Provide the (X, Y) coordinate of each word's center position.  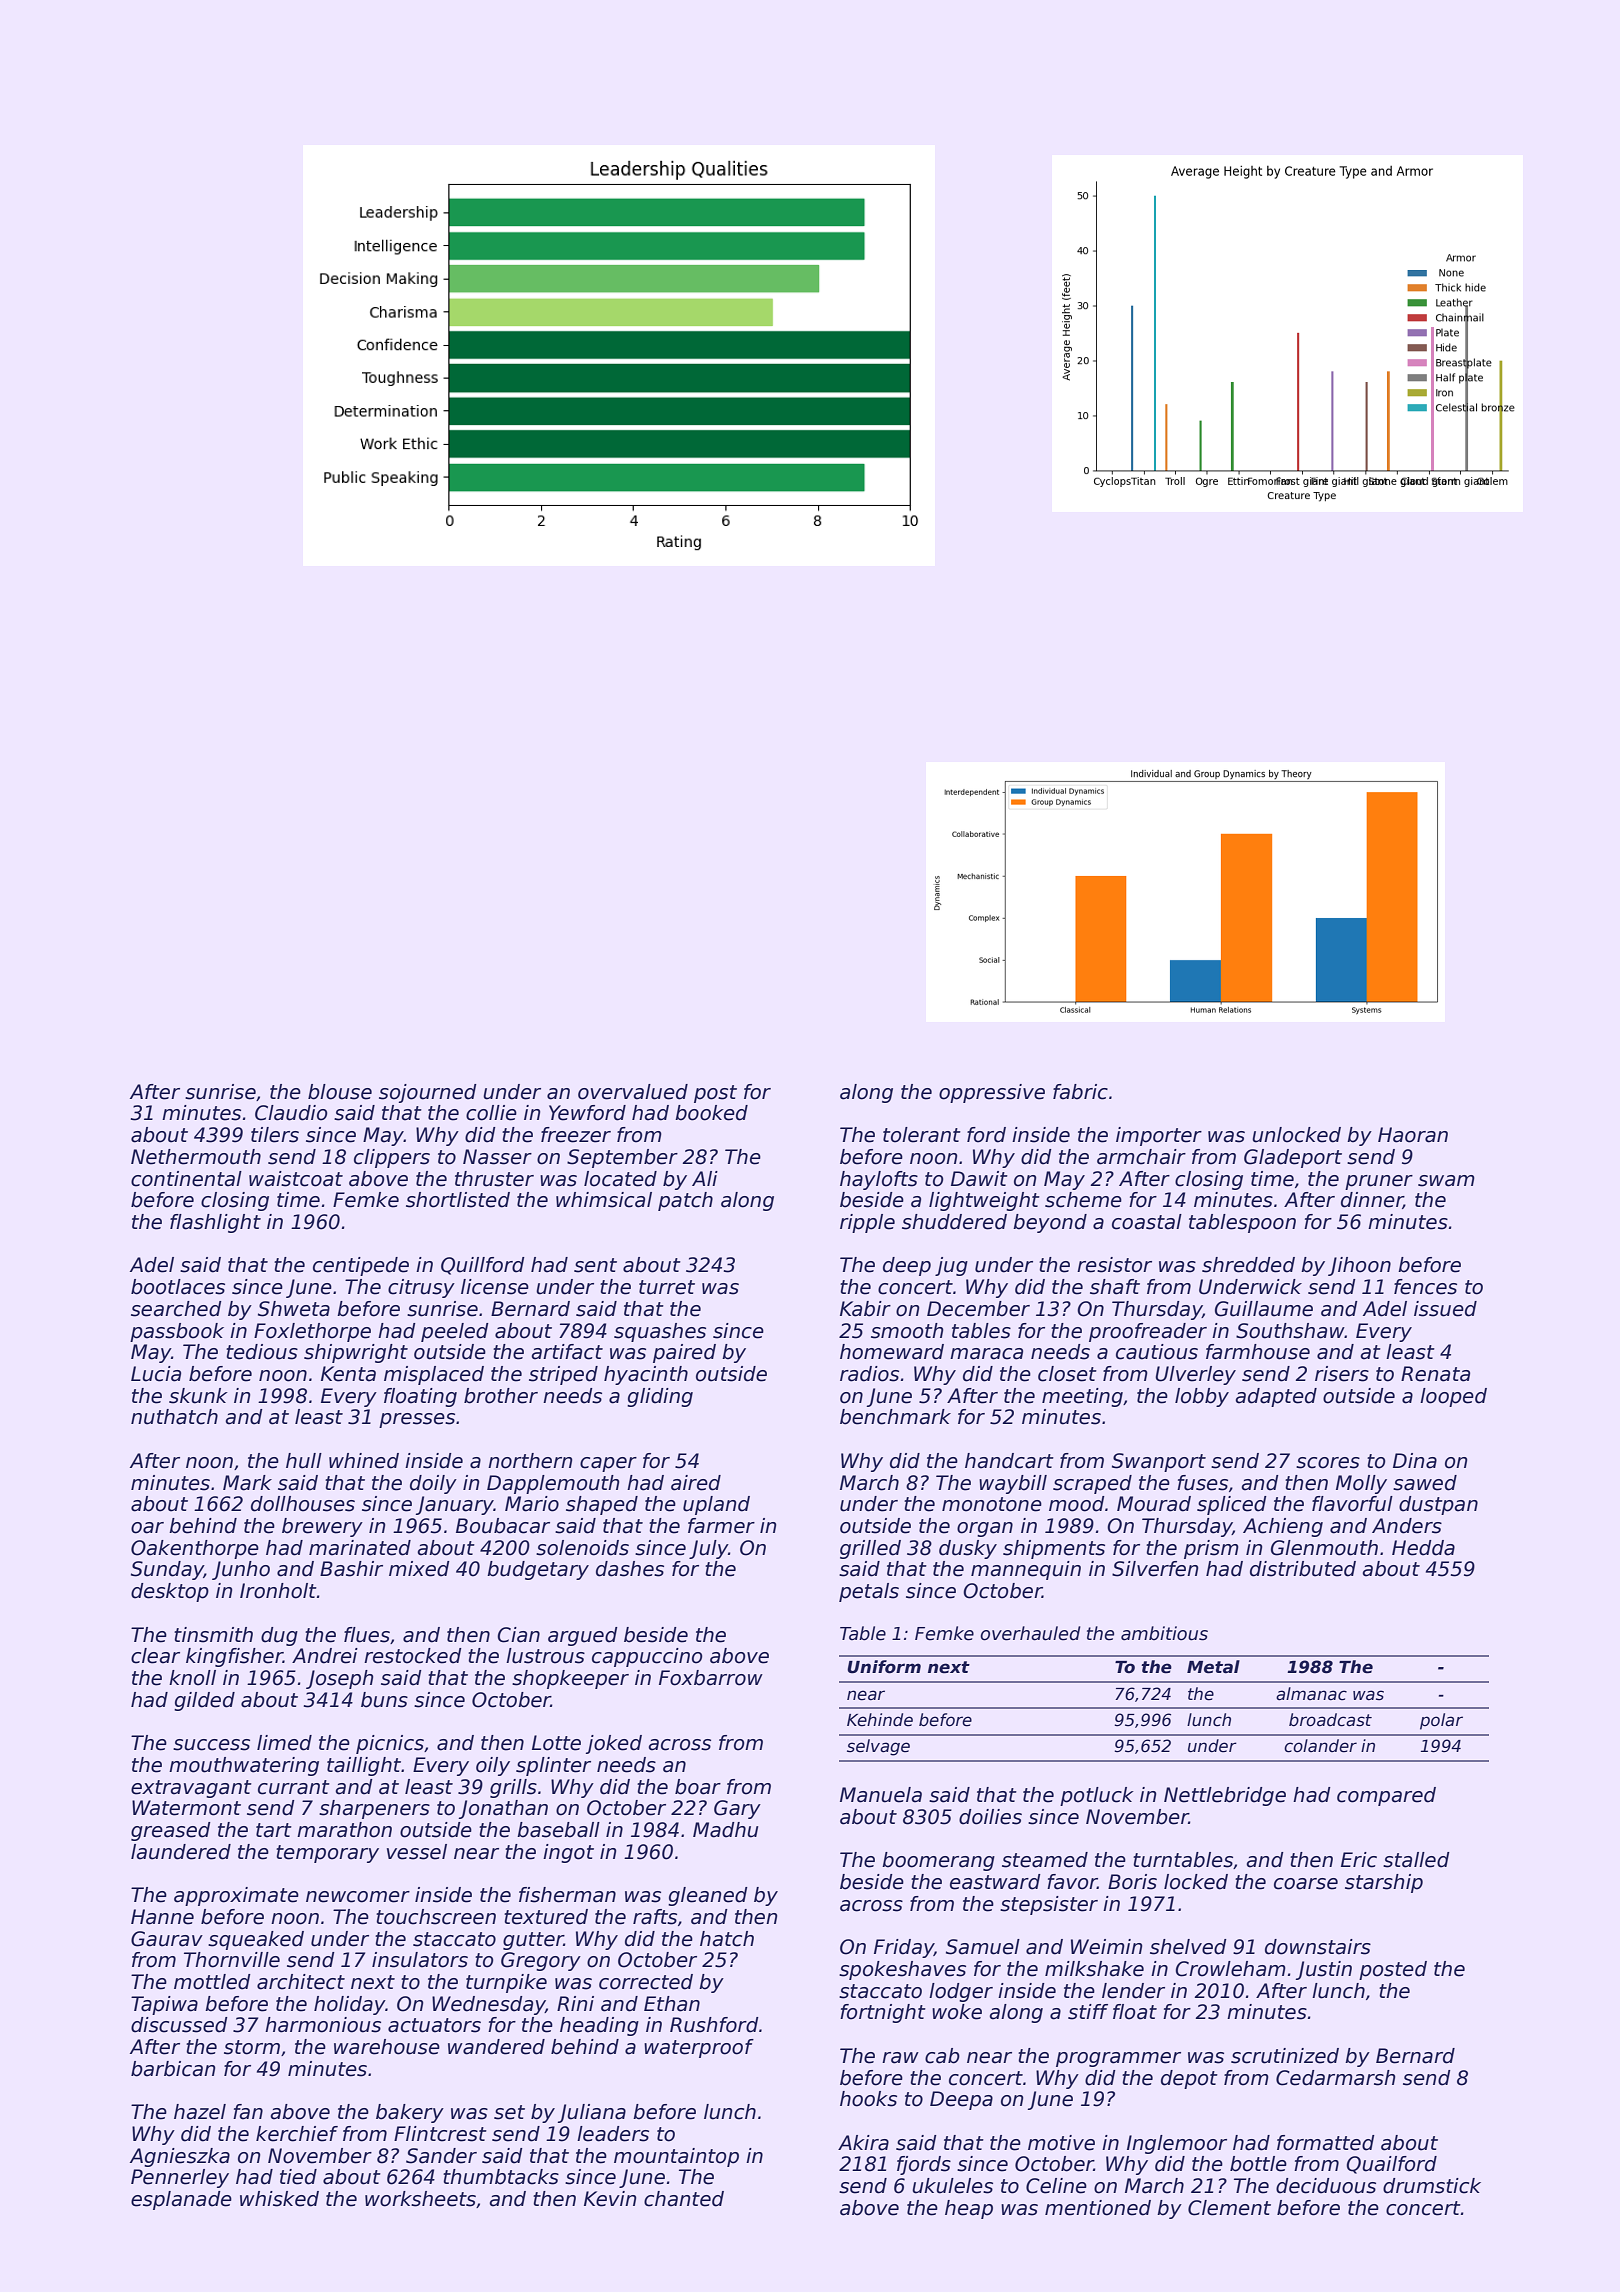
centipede (361, 1266)
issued (1445, 1309)
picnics (390, 1744)
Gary (737, 1809)
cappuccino (647, 1657)
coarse (1306, 1884)
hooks (868, 2099)
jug (951, 1266)
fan (248, 2112)
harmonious (323, 2025)
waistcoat (296, 1179)
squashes (660, 1332)
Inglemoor (1177, 2144)
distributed (1303, 1569)
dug (279, 1636)
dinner (1372, 1200)
